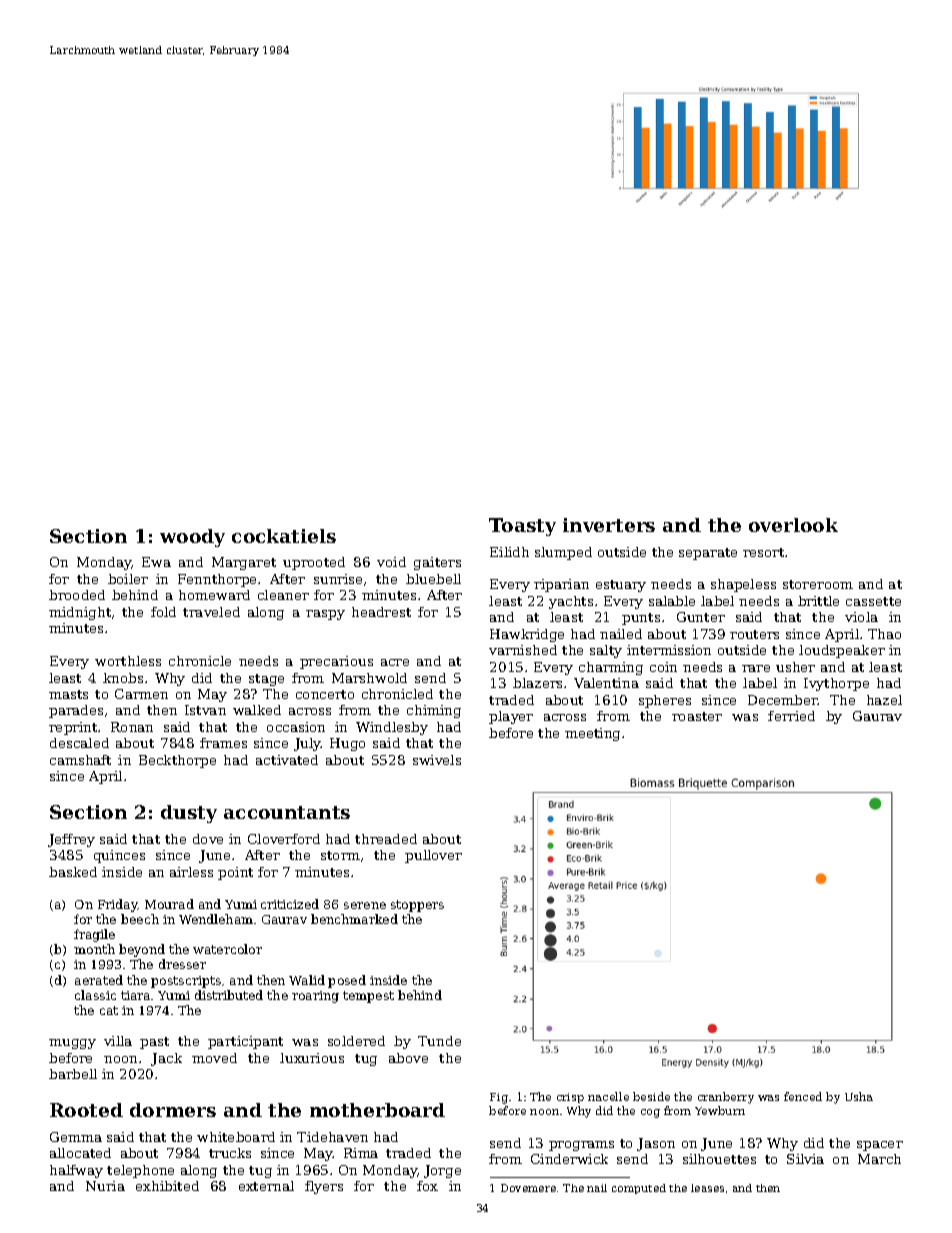  Describe the element at coordinates (105, 1186) in the page. I see `Nuria` at that location.
